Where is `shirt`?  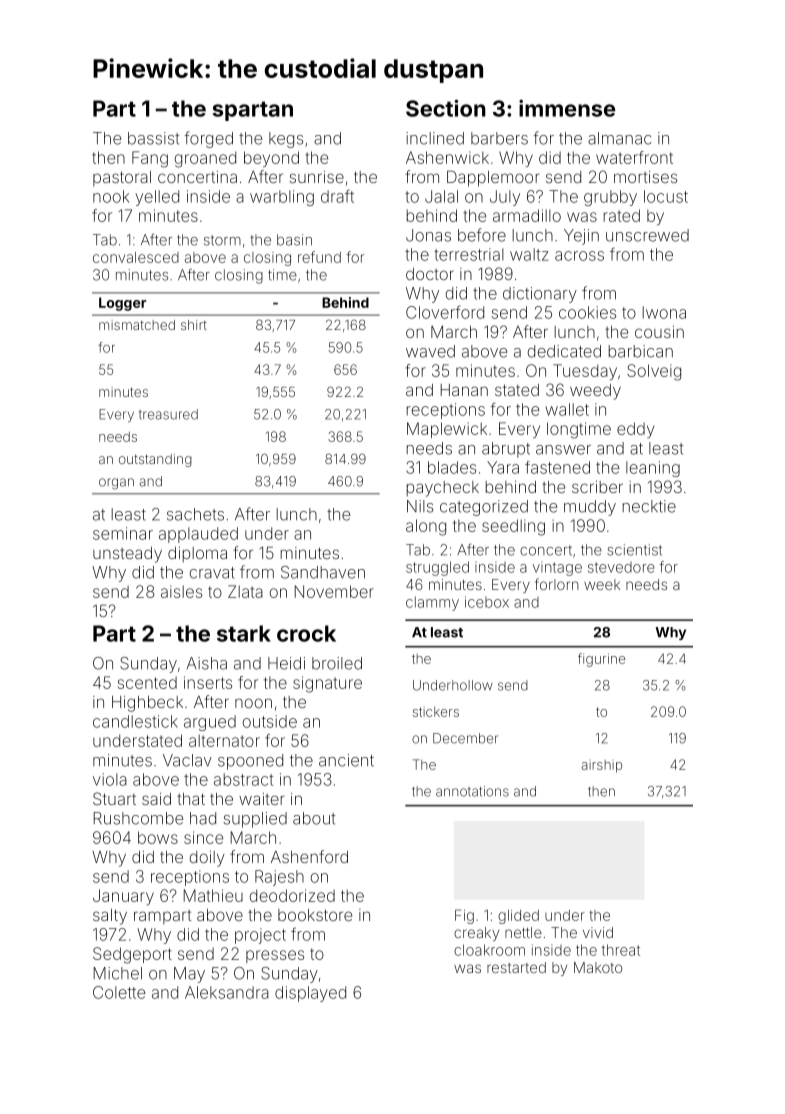
shirt is located at coordinates (194, 325).
